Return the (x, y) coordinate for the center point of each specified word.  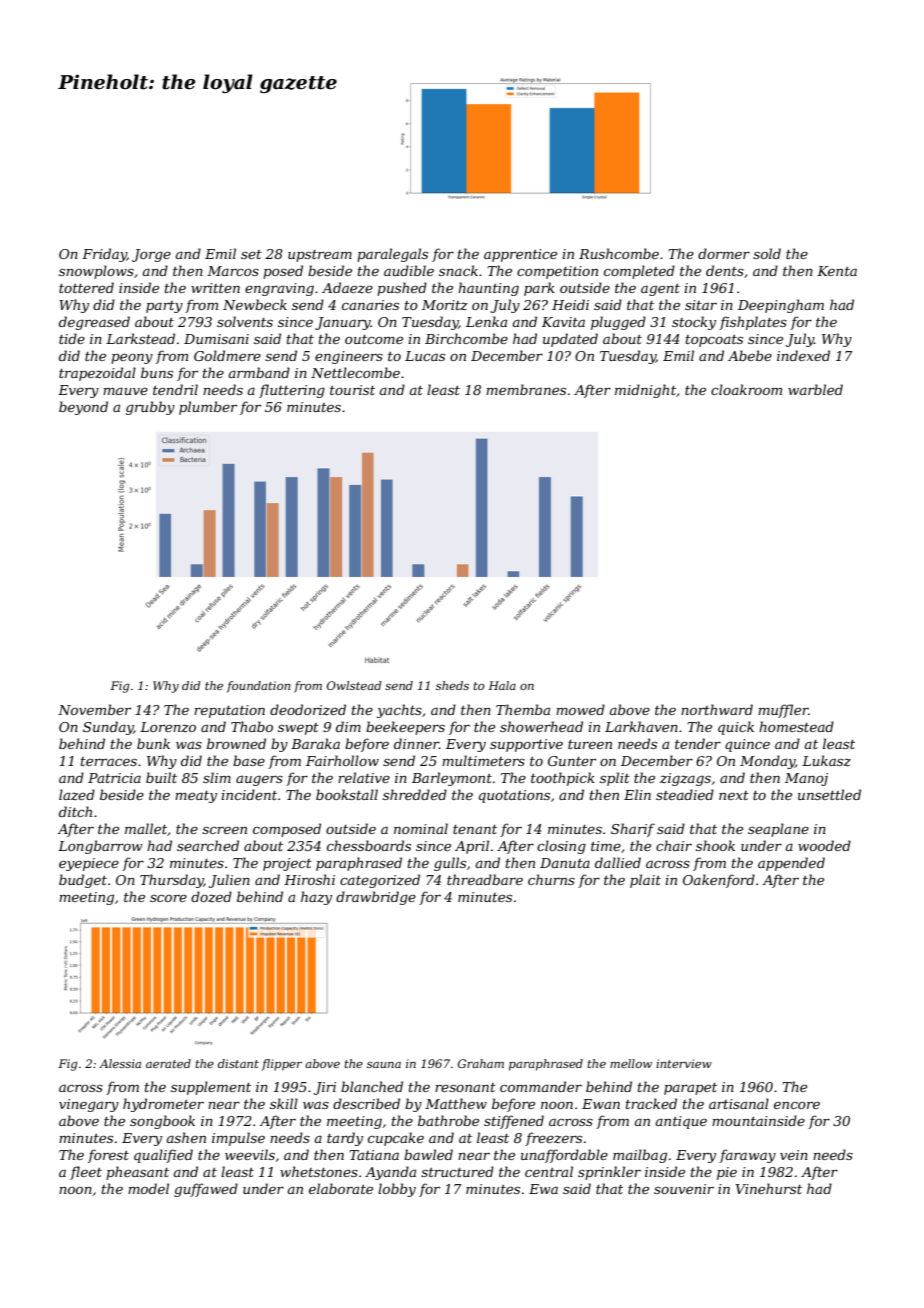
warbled (815, 389)
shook (715, 845)
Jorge (151, 255)
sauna (384, 1065)
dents (725, 270)
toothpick (563, 779)
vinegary (89, 1105)
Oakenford (719, 881)
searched (208, 845)
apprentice (520, 255)
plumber (208, 408)
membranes (526, 389)
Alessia (120, 1063)
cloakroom (746, 389)
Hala (502, 685)
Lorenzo (168, 727)
